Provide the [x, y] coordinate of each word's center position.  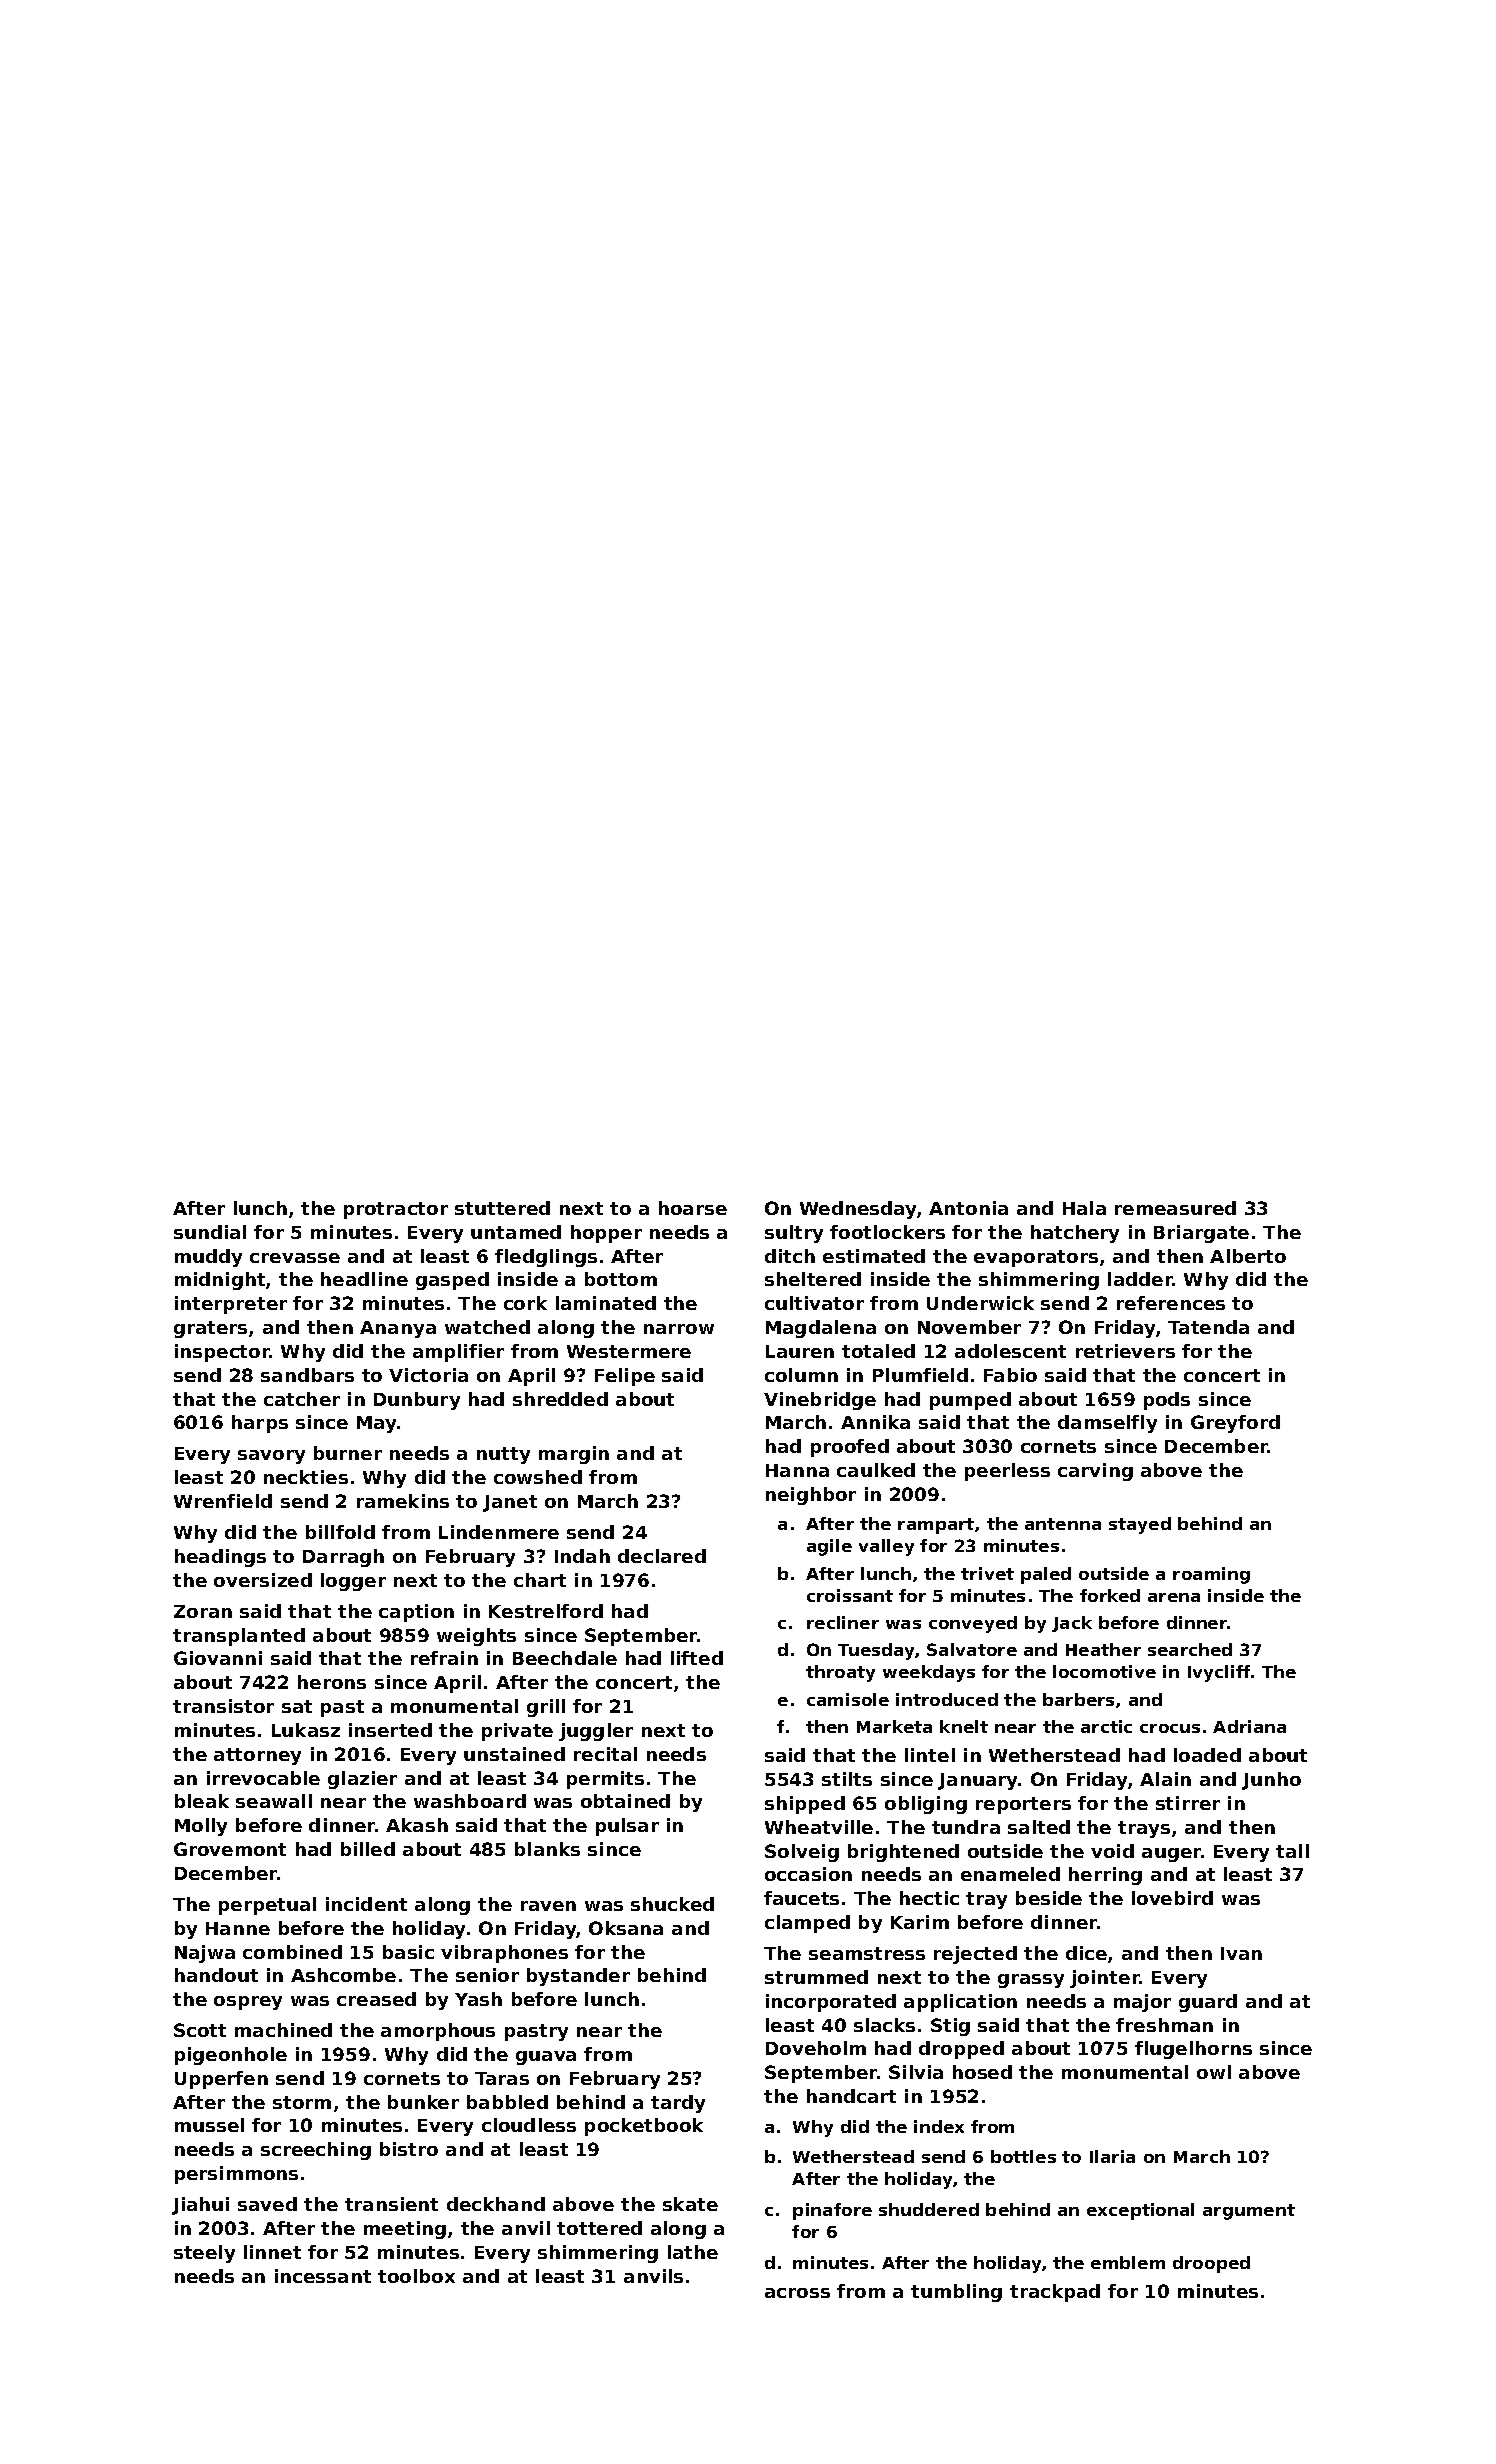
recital [605, 1754]
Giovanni [218, 1658]
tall [1292, 1851]
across [797, 2293]
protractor [396, 1210]
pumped [970, 1401]
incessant [323, 2276]
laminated [606, 1303]
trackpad [1055, 2293]
